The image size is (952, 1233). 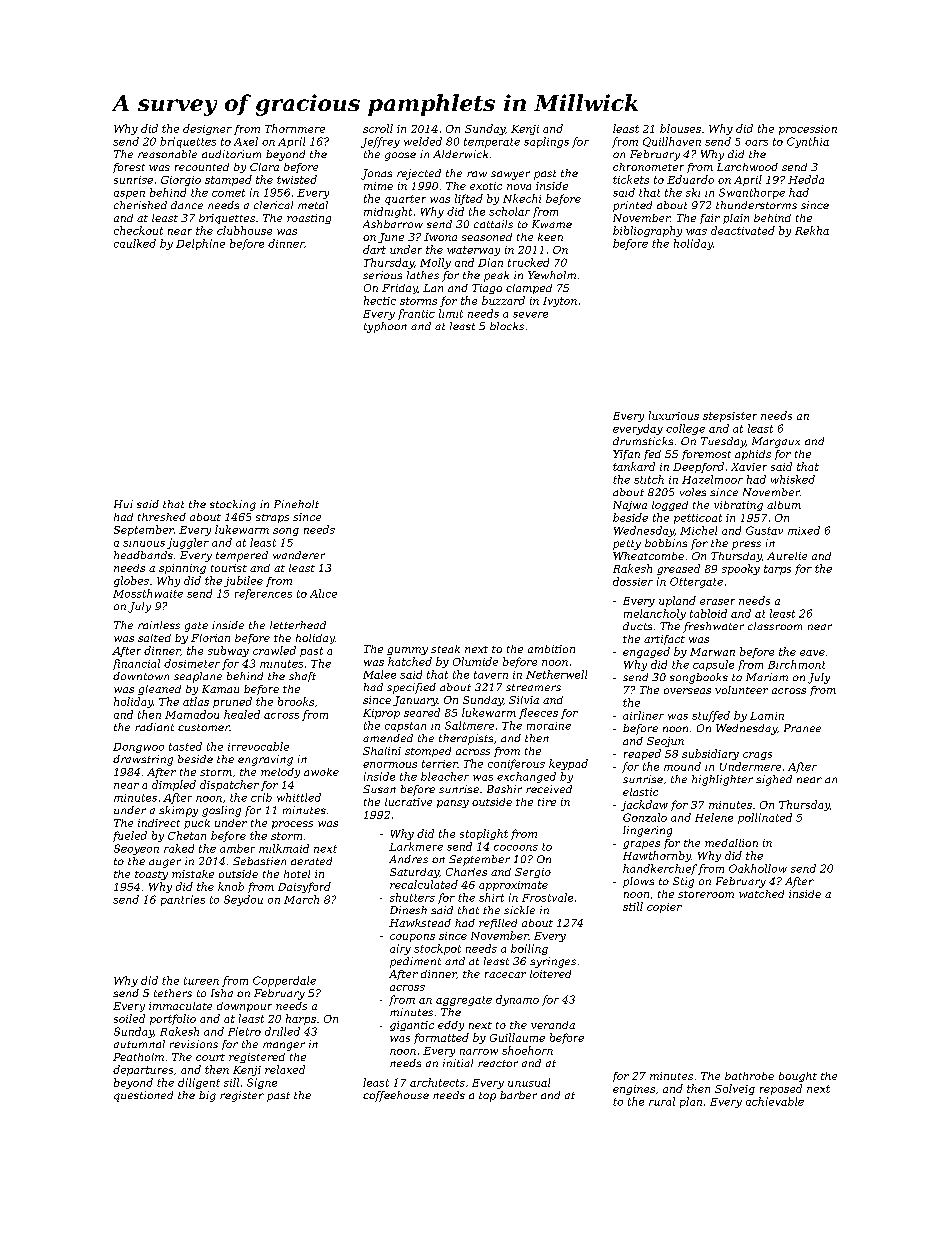 What do you see at coordinates (518, 1095) in the page?
I see `barber` at bounding box center [518, 1095].
